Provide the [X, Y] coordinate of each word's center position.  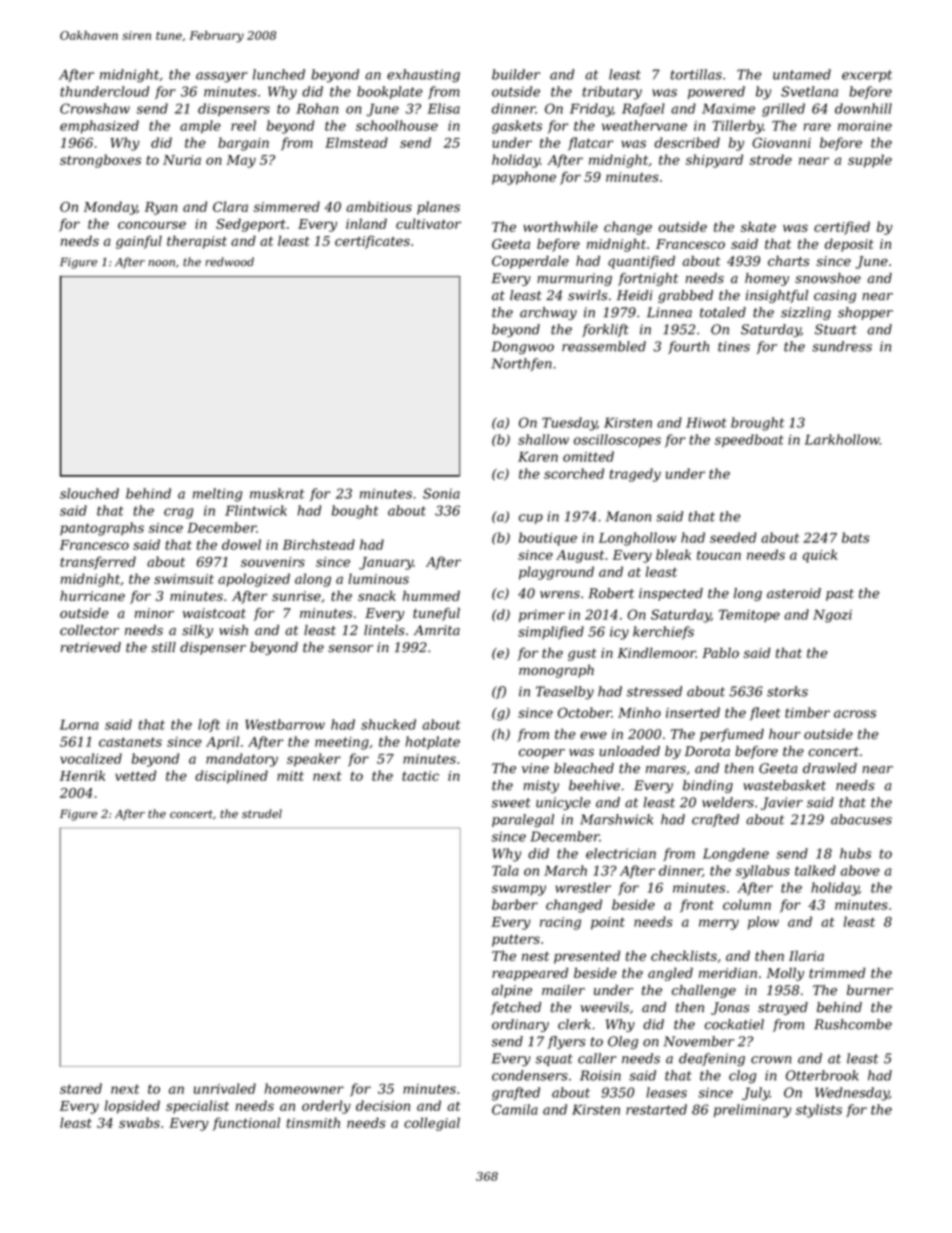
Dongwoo [522, 348]
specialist [197, 1107]
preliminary [752, 1111]
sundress [842, 346]
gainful [139, 242]
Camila [515, 1109]
